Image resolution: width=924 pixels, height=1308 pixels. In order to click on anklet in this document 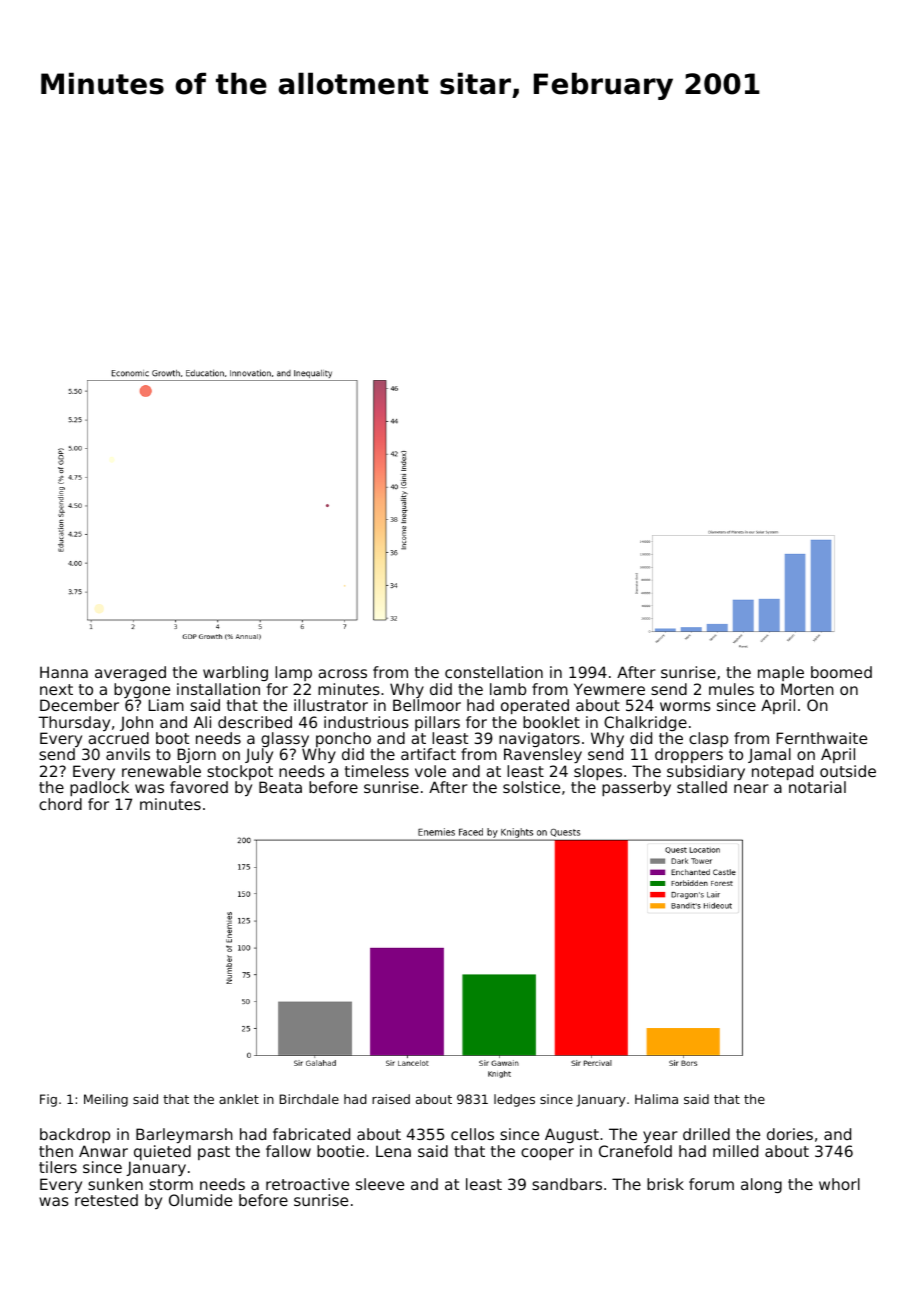, I will do `click(239, 1099)`.
